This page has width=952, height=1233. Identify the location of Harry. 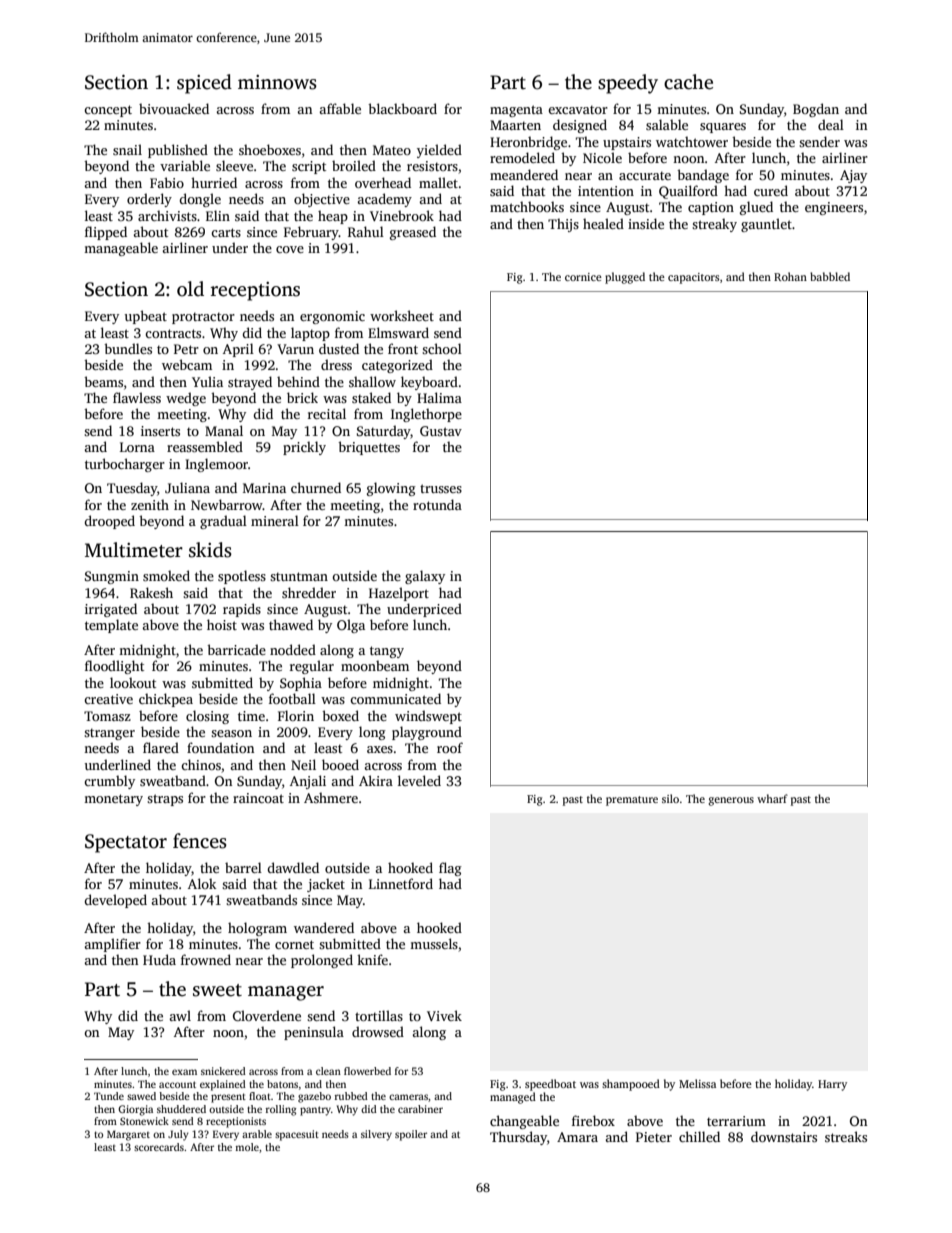
(832, 1085).
